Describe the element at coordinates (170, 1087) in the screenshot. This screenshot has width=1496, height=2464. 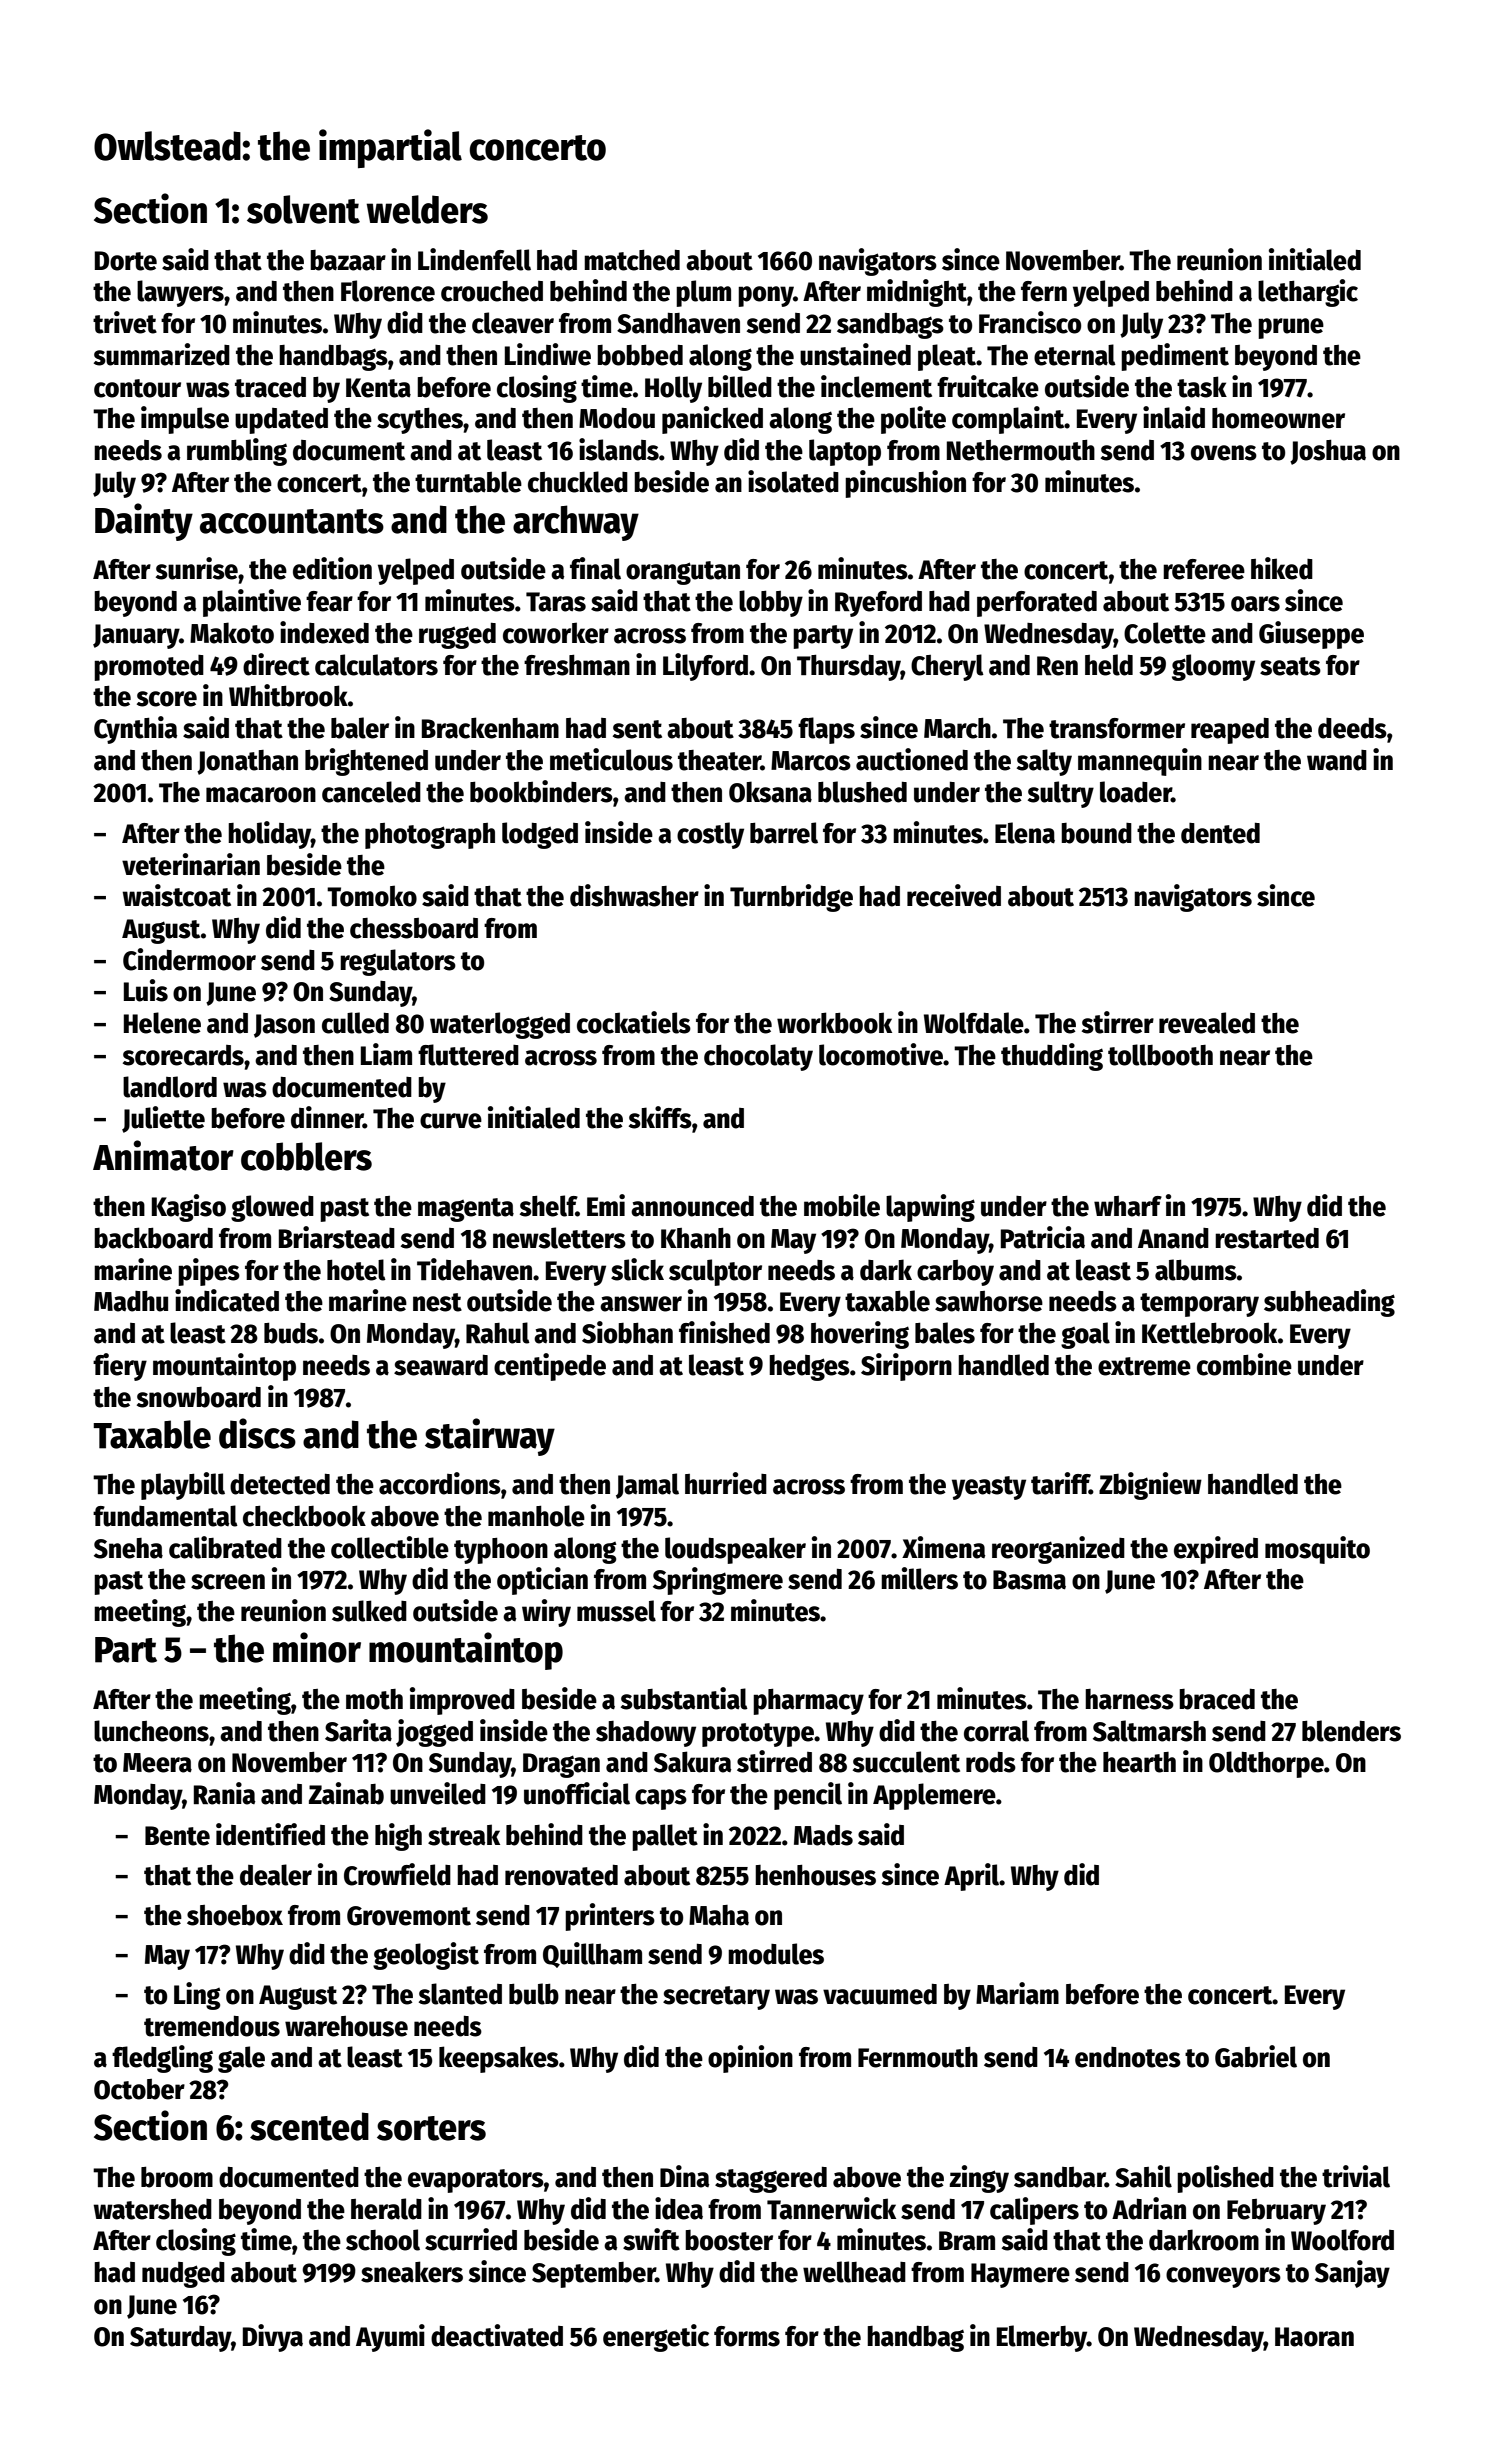
I see `landlord` at that location.
